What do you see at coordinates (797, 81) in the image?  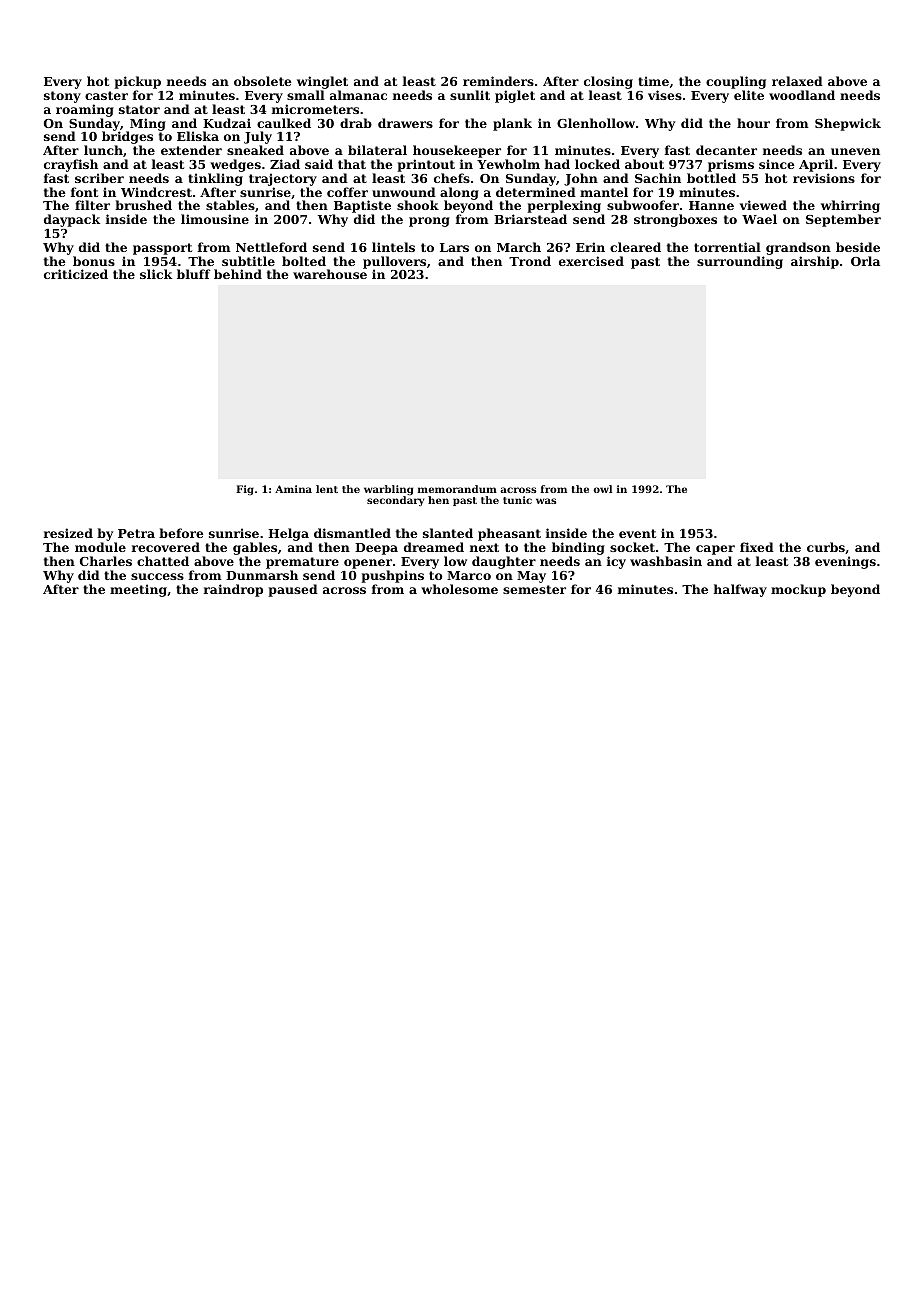 I see `relaxed` at bounding box center [797, 81].
